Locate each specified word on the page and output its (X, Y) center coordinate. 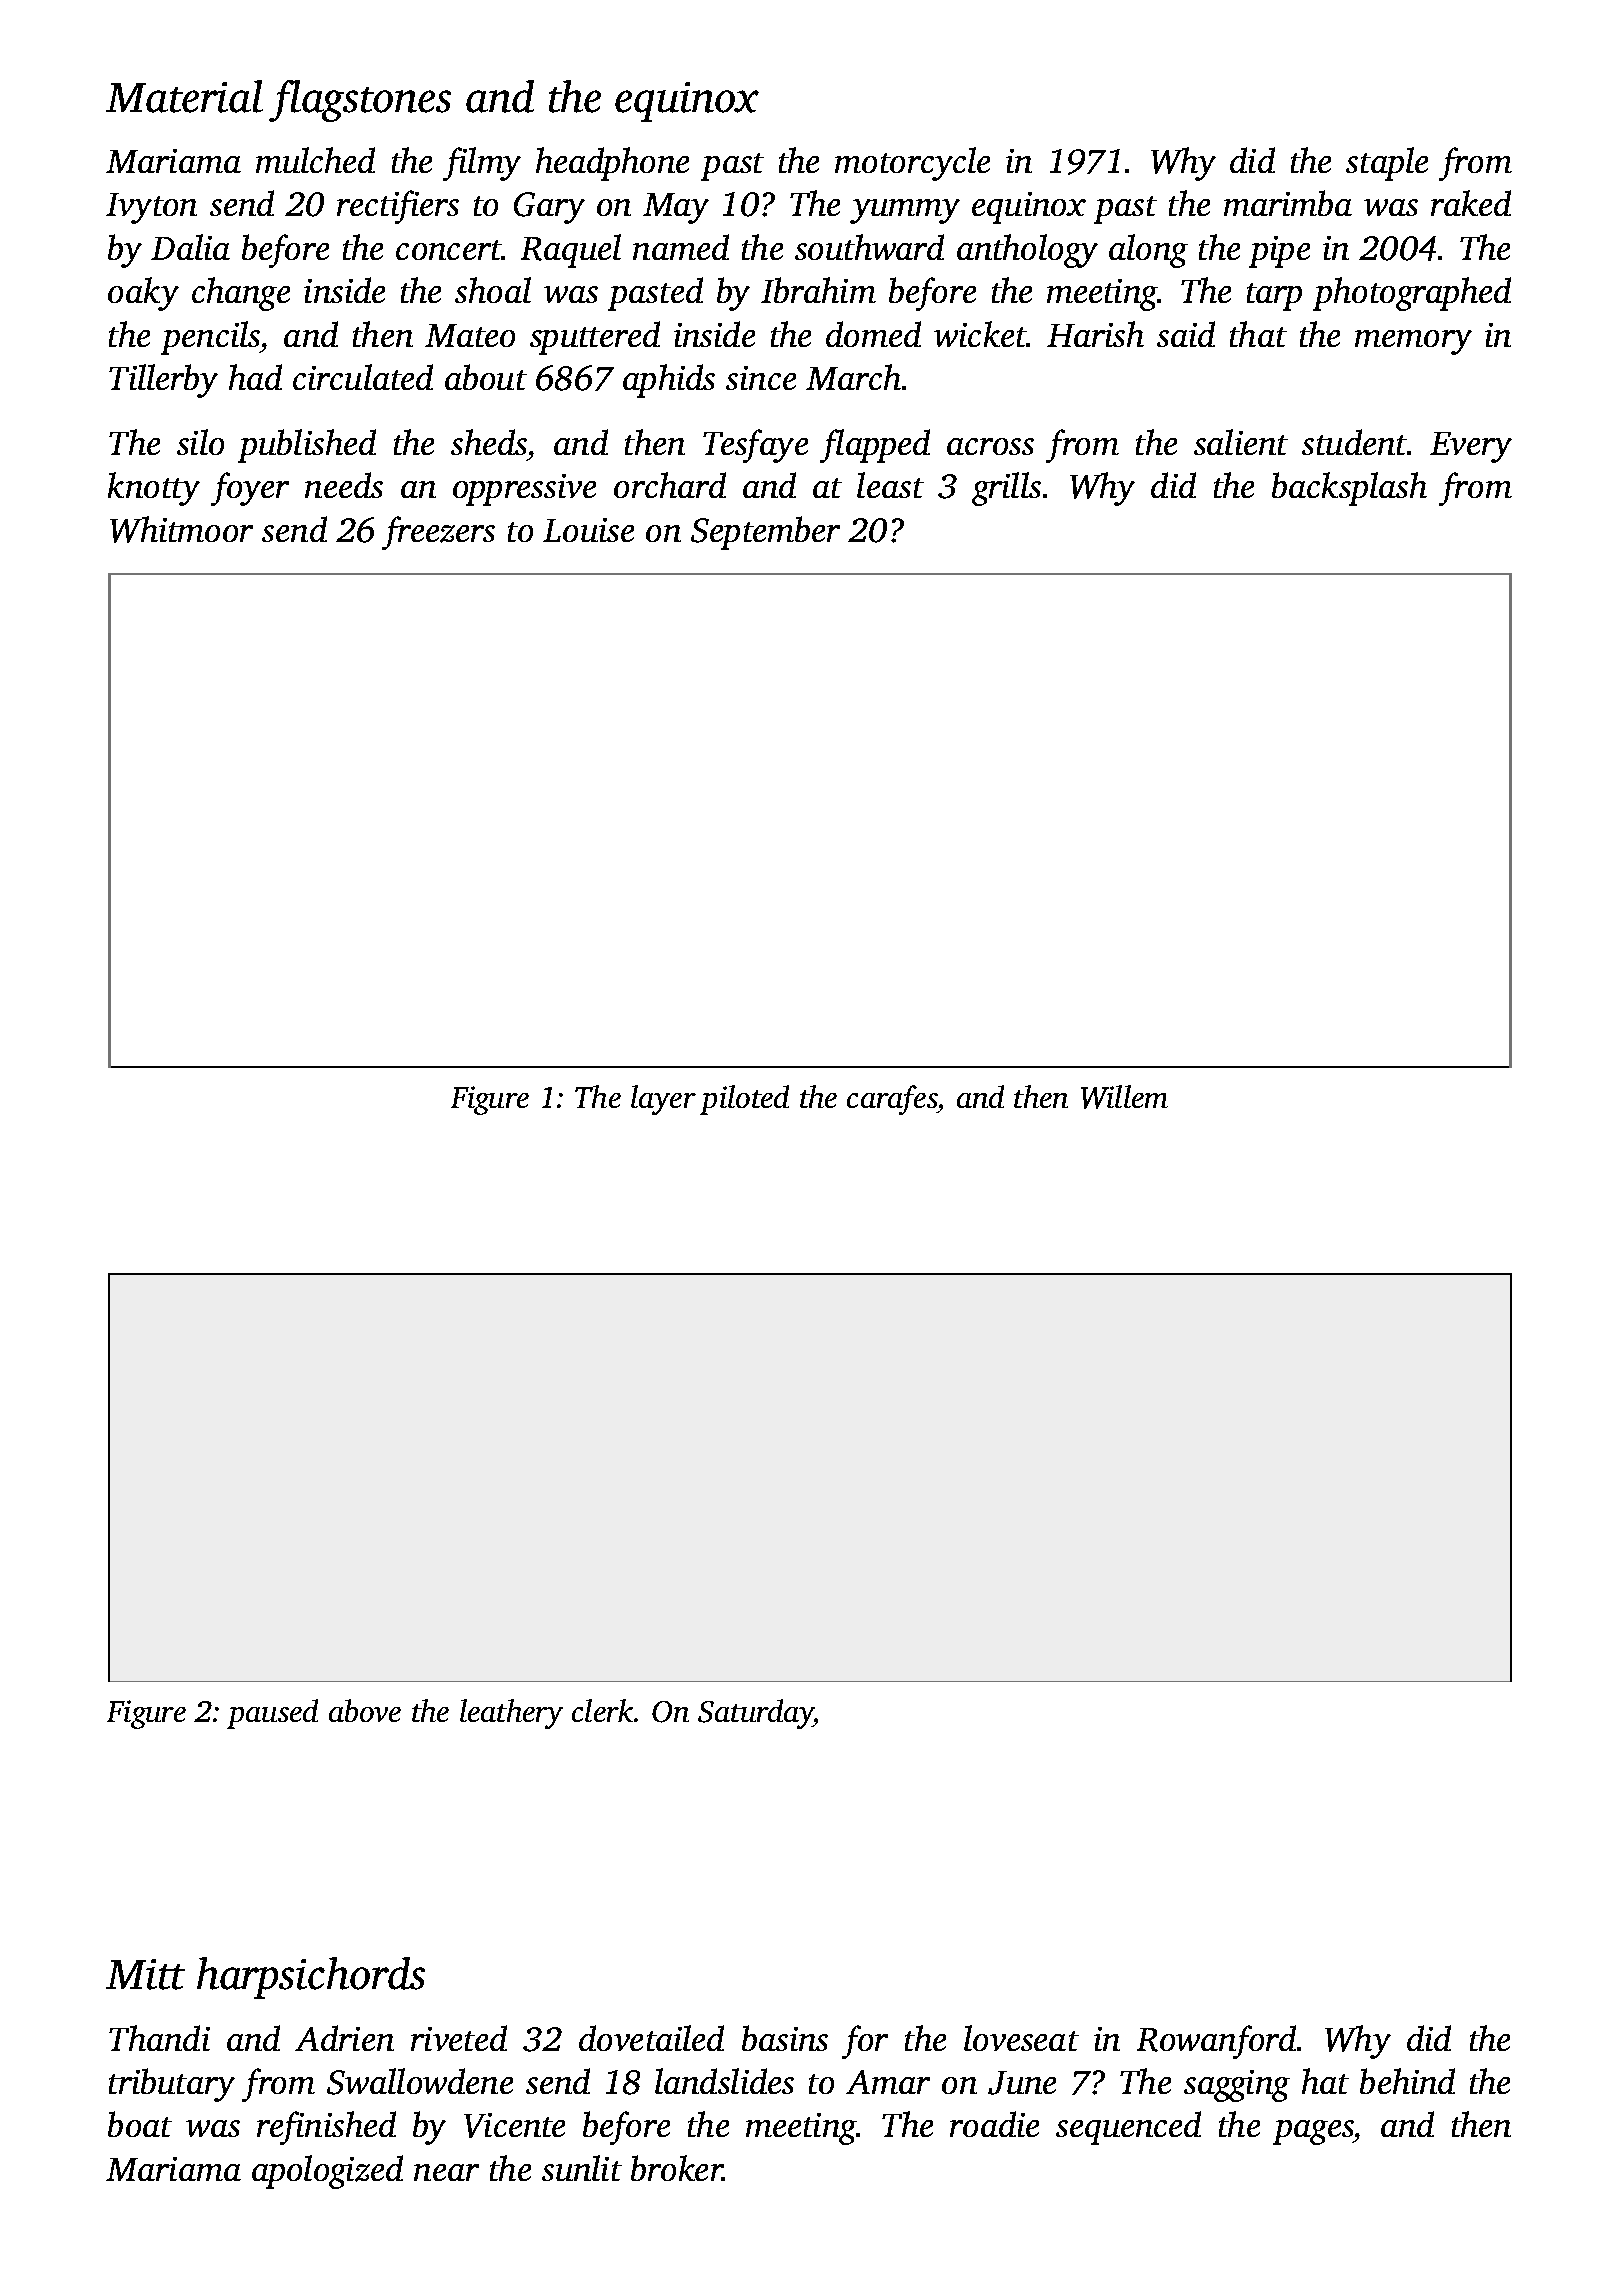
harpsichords (311, 1978)
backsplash (1349, 489)
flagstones (360, 101)
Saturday (756, 1714)
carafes (892, 1100)
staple (1387, 164)
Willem (1124, 1097)
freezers (438, 533)
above (365, 1710)
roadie (994, 2124)
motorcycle (912, 164)
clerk (602, 1710)
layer (663, 1100)
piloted (744, 1100)
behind (1407, 2081)
